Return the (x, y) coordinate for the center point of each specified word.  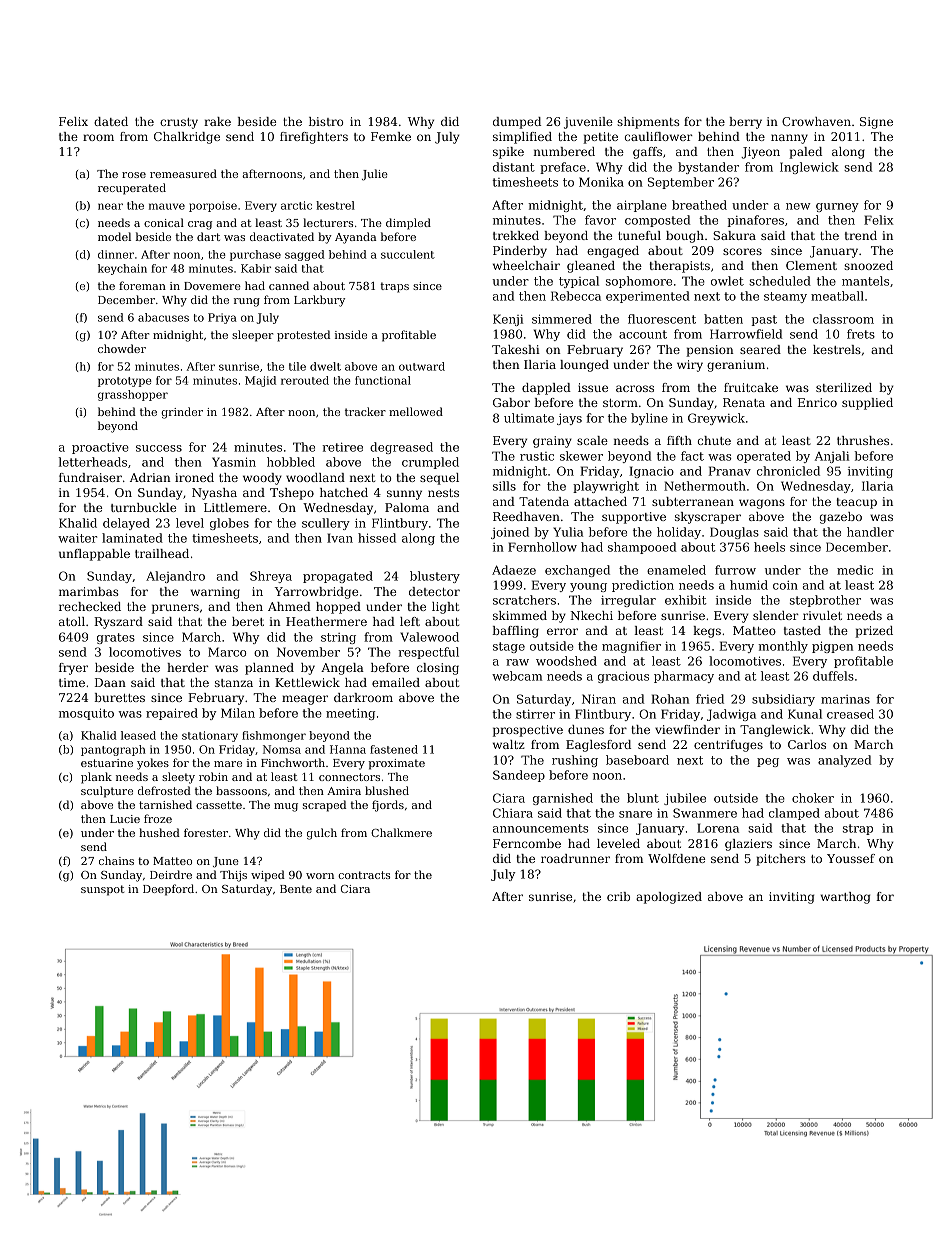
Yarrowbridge (316, 593)
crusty (179, 123)
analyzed (844, 761)
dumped (517, 123)
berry (745, 123)
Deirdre (171, 874)
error (562, 631)
